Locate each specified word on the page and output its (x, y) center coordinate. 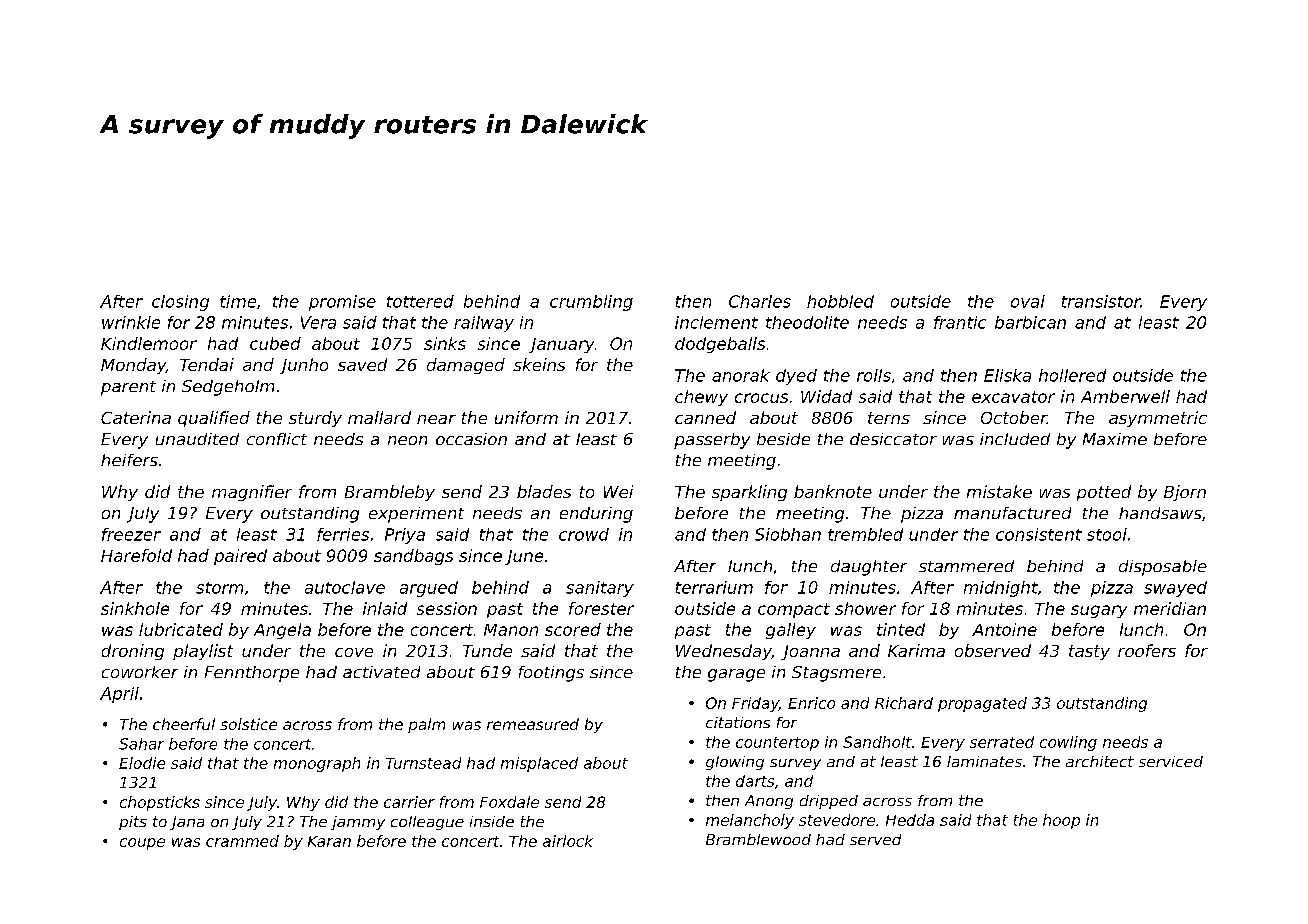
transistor (1101, 301)
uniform (526, 417)
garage (736, 675)
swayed (1175, 589)
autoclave (345, 587)
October (1014, 417)
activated (381, 672)
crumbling (591, 303)
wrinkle (131, 322)
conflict (277, 439)
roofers (1147, 650)
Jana (187, 823)
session (447, 608)
